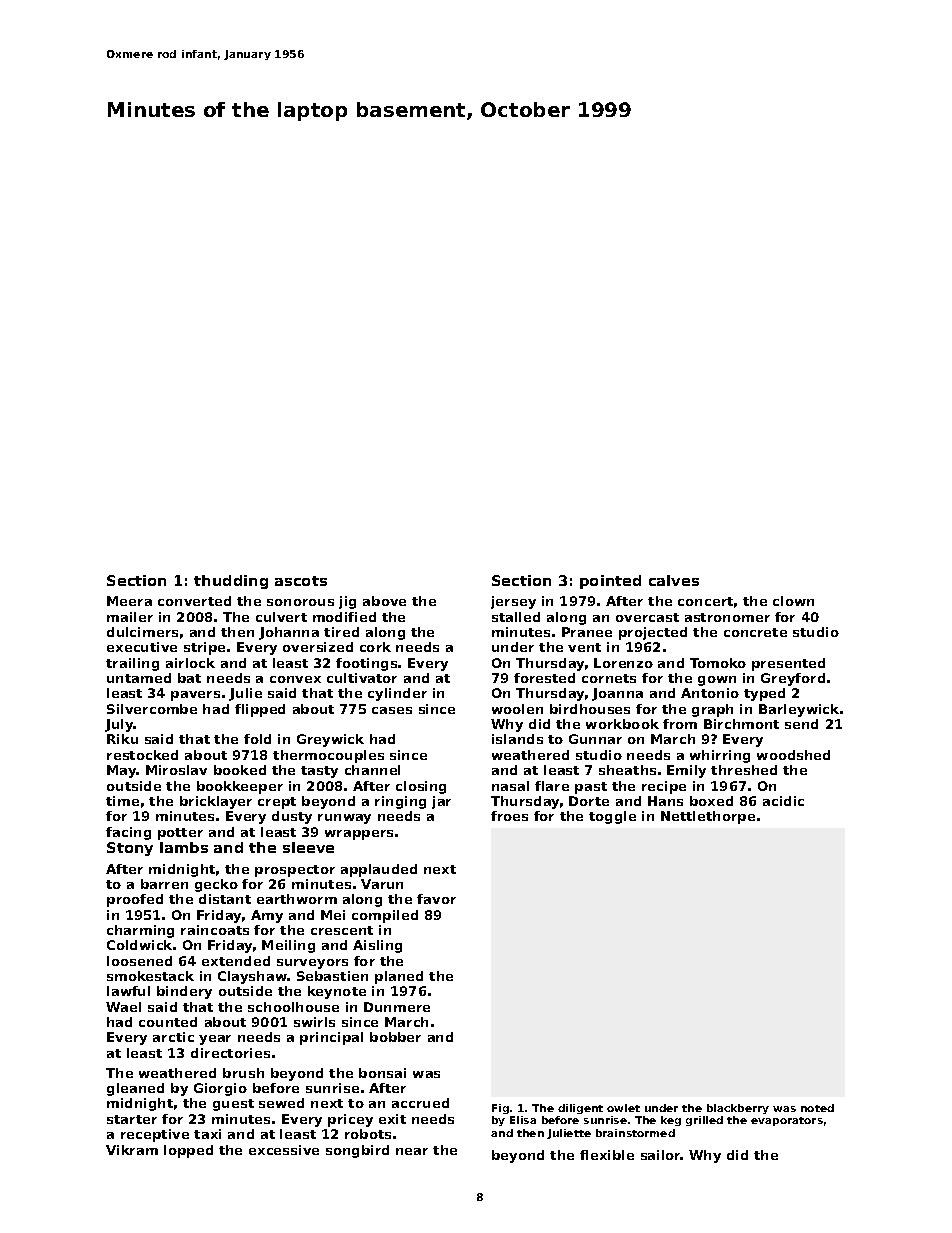 Image resolution: width=952 pixels, height=1233 pixels. What do you see at coordinates (397, 1007) in the image?
I see `Dunmere` at bounding box center [397, 1007].
